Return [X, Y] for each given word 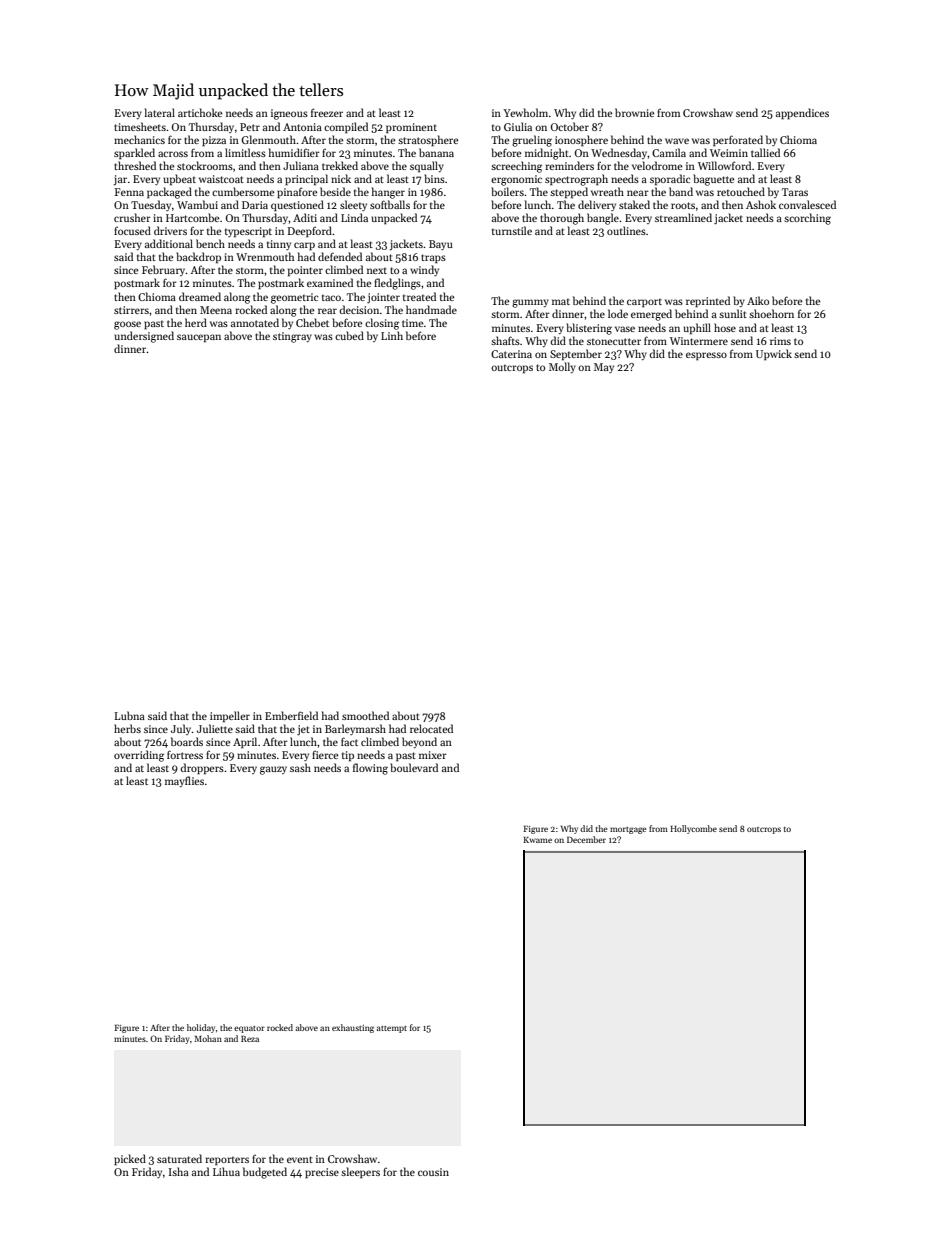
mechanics [139, 139]
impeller [230, 716]
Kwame [537, 840]
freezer [327, 112]
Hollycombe [693, 829]
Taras [795, 192]
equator [249, 1029]
